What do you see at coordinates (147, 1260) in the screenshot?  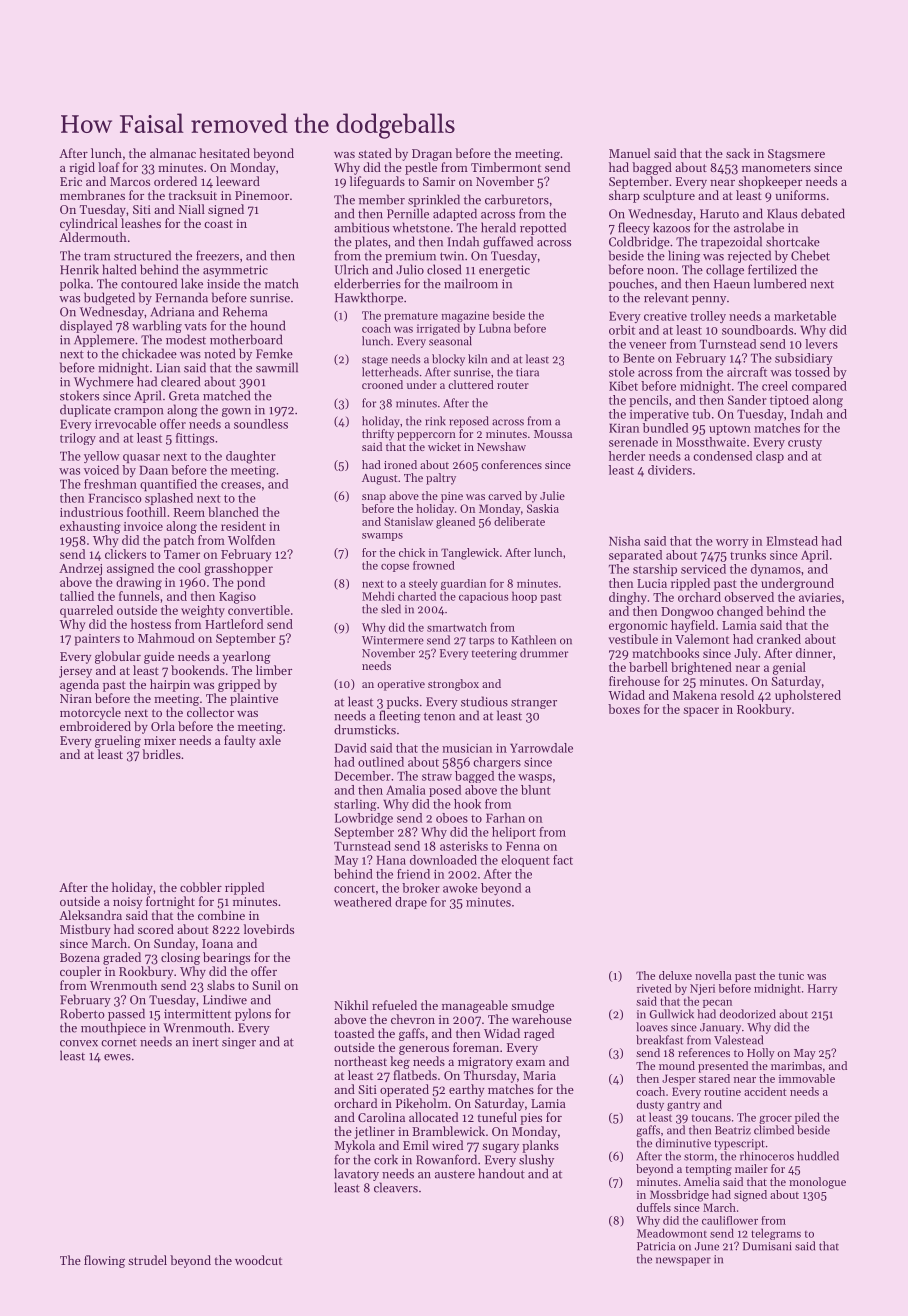 I see `strudel` at bounding box center [147, 1260].
